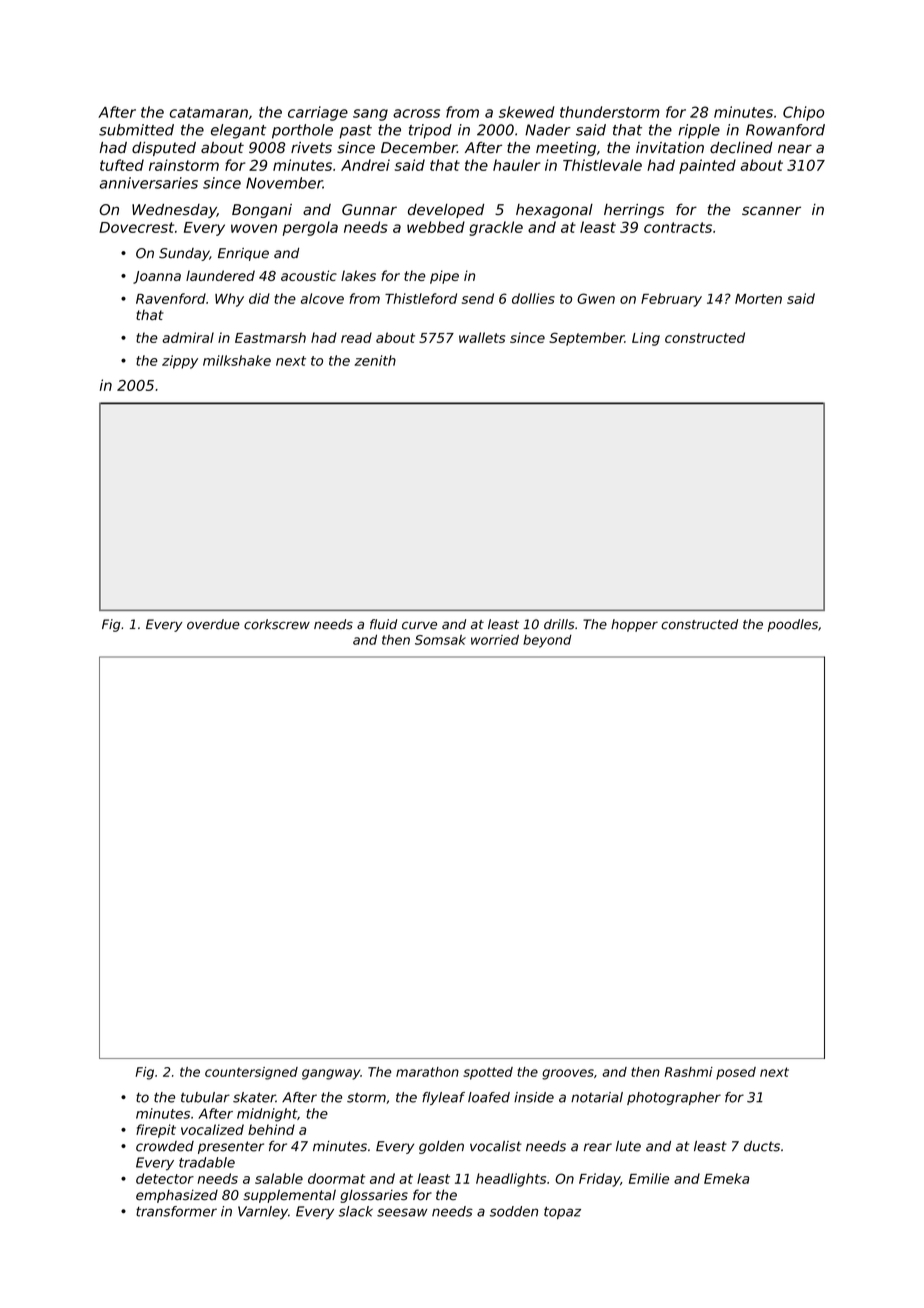 This image has height=1308, width=924. What do you see at coordinates (237, 360) in the image?
I see `milkshake` at bounding box center [237, 360].
